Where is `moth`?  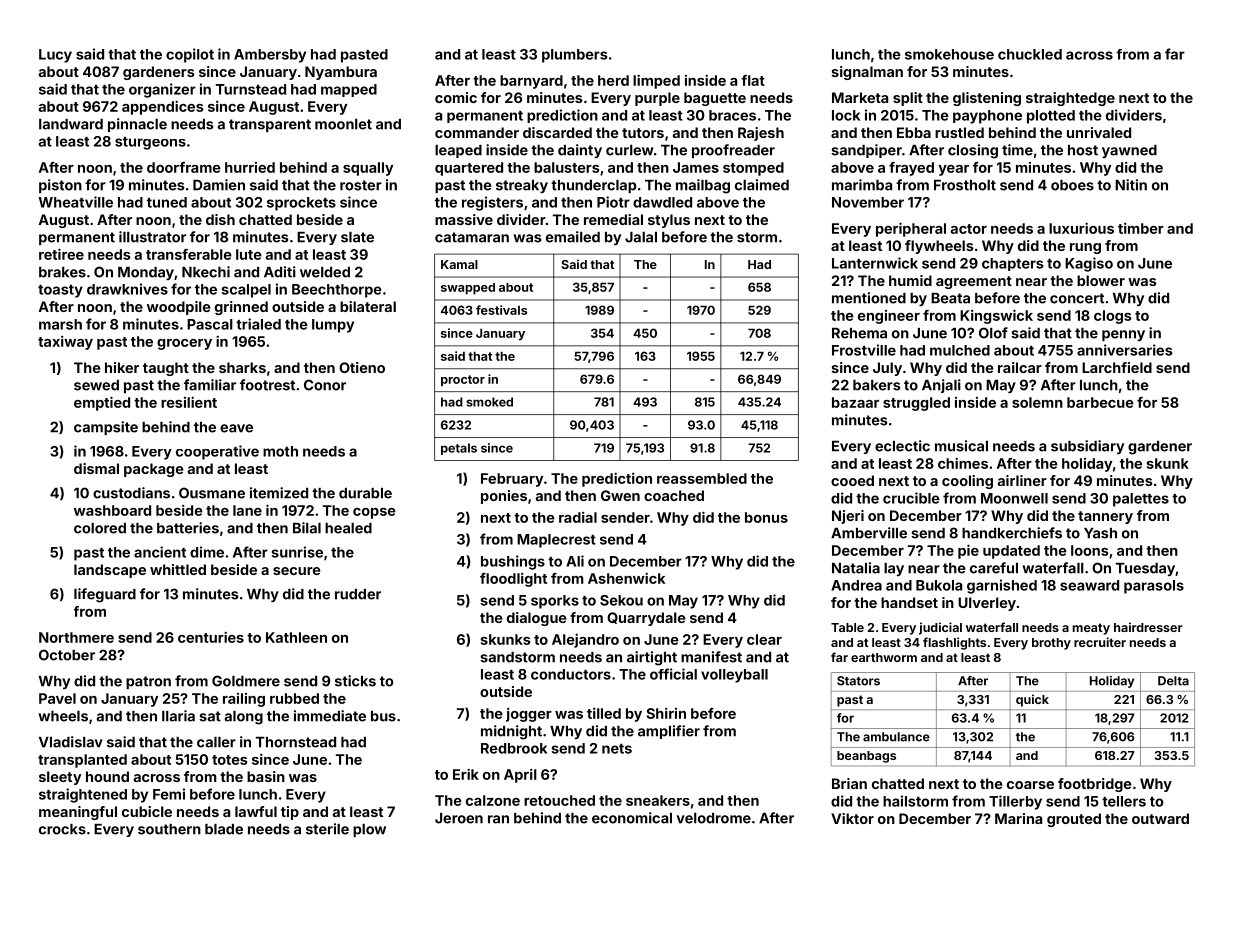
moth is located at coordinates (280, 451).
